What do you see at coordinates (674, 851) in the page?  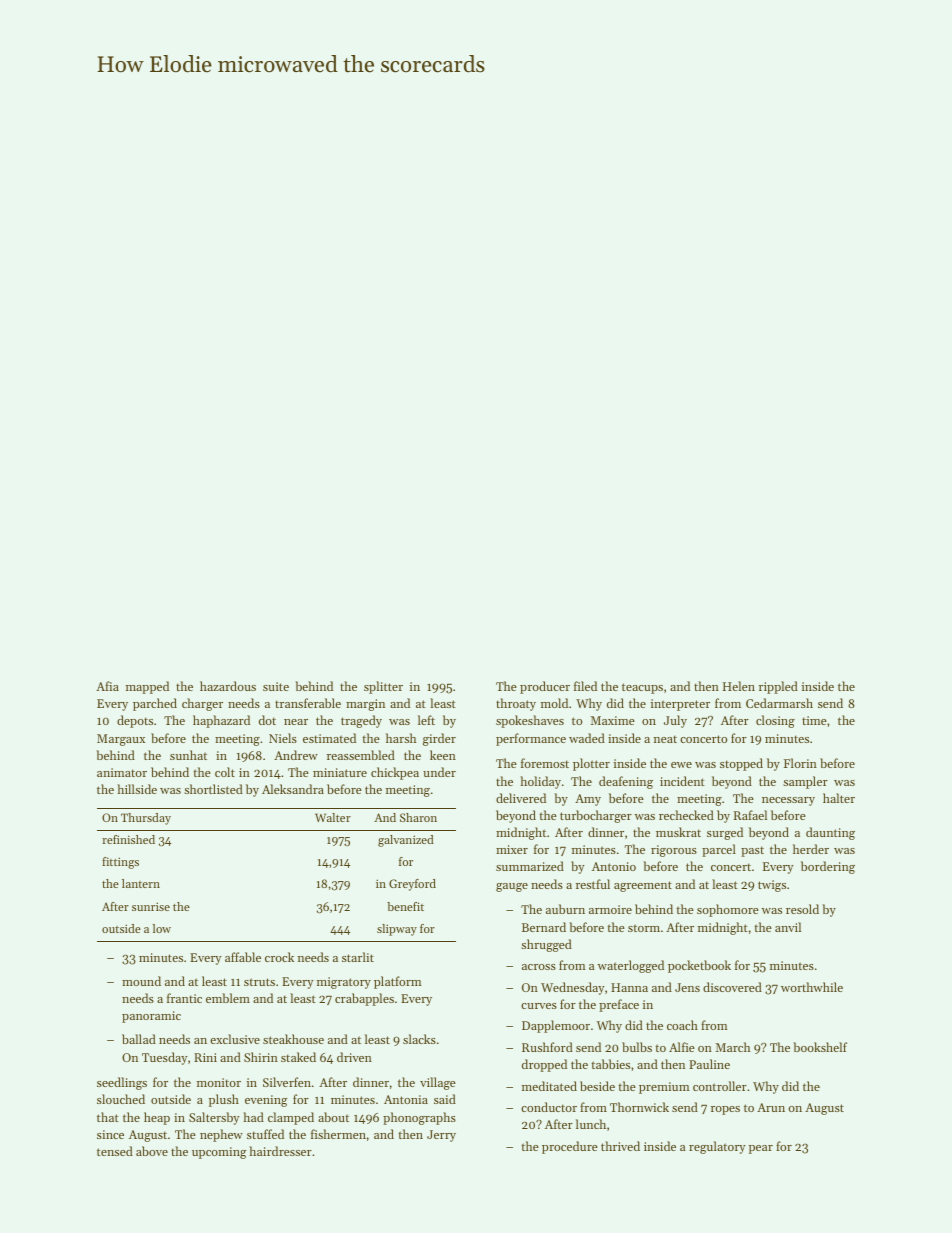 I see `rigorous` at bounding box center [674, 851].
